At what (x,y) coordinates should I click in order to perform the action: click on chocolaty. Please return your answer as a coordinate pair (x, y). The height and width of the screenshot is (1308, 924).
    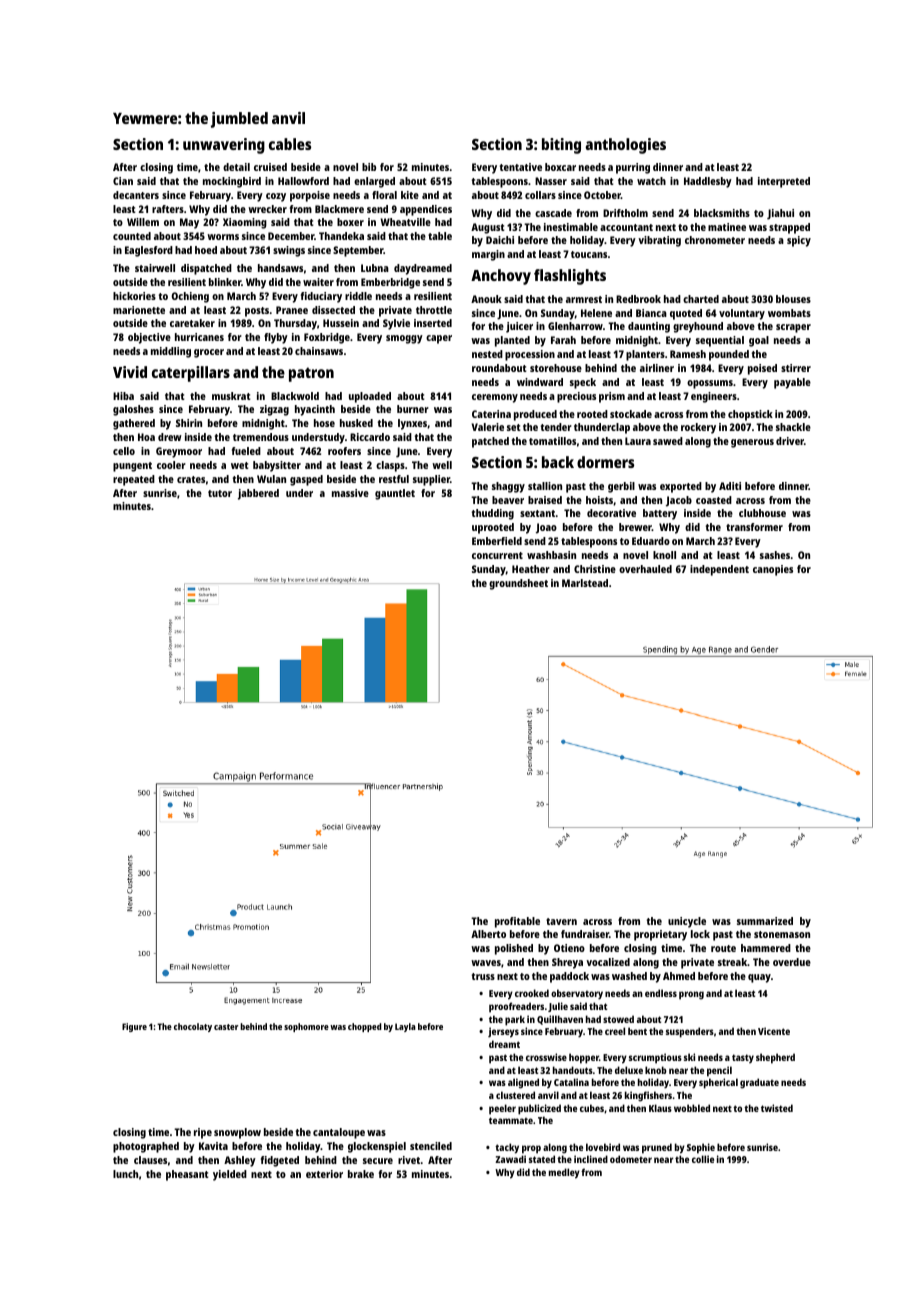
    Looking at the image, I should click on (193, 1027).
